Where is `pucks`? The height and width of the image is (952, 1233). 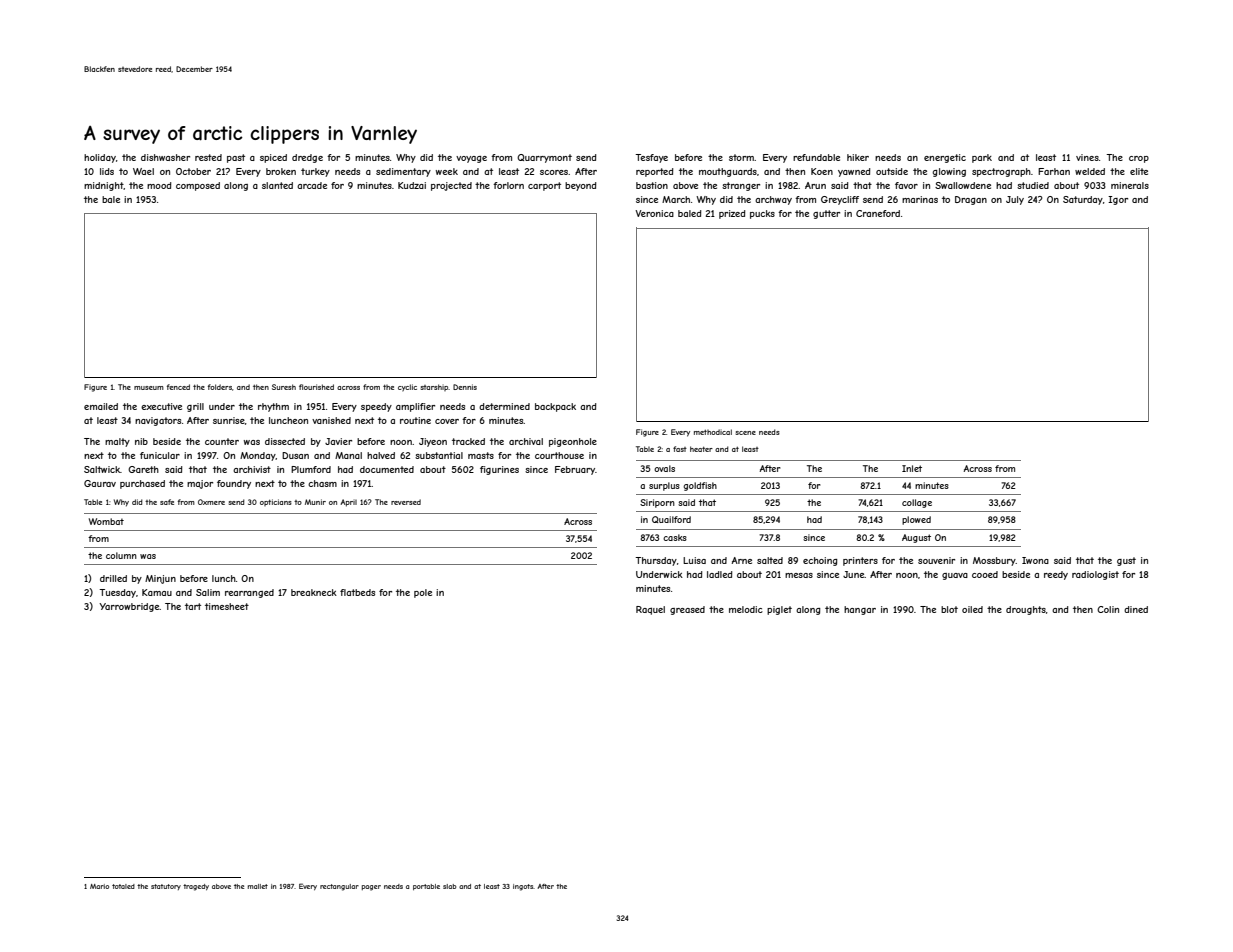
pucks is located at coordinates (762, 214).
